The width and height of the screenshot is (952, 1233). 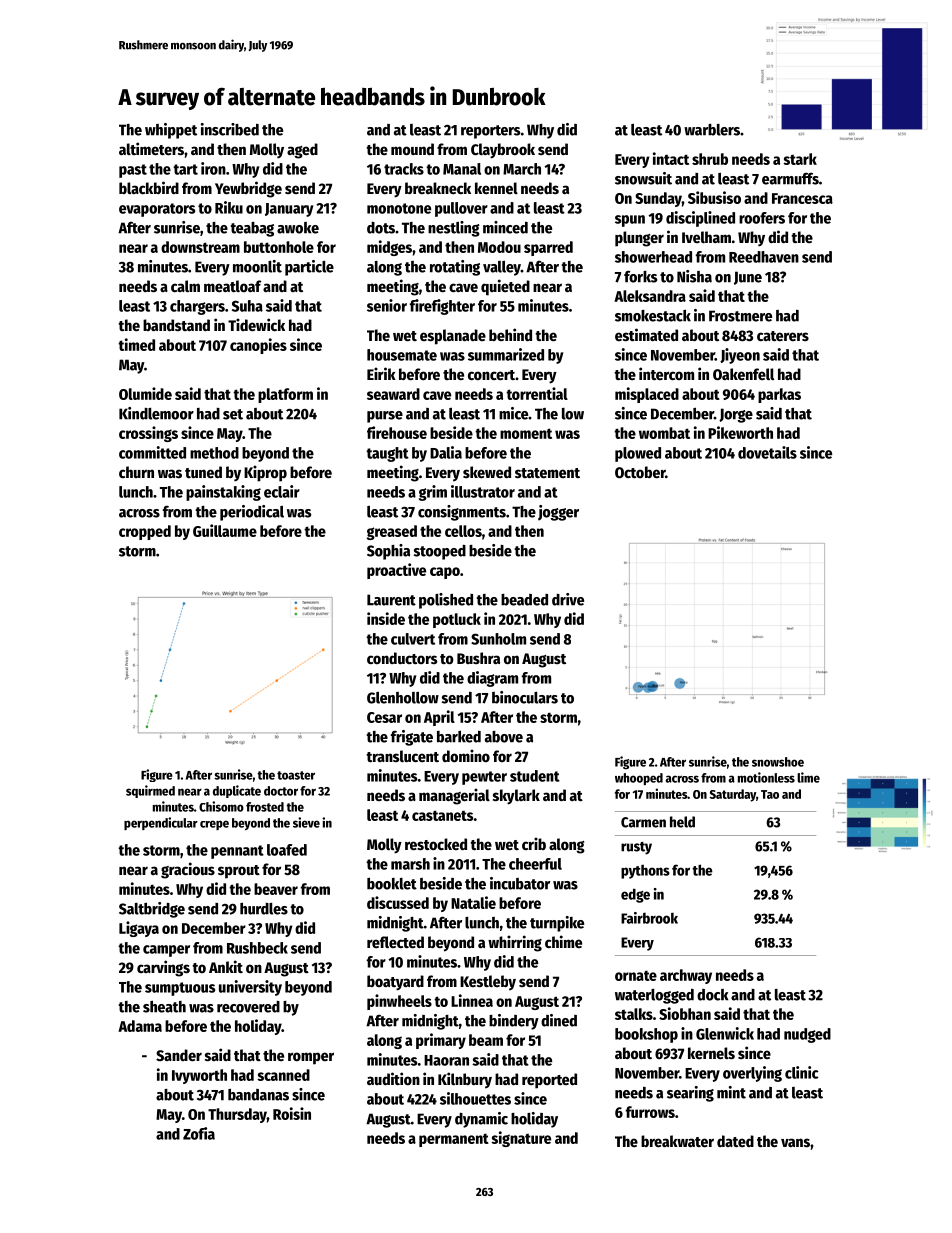 I want to click on held, so click(x=682, y=822).
